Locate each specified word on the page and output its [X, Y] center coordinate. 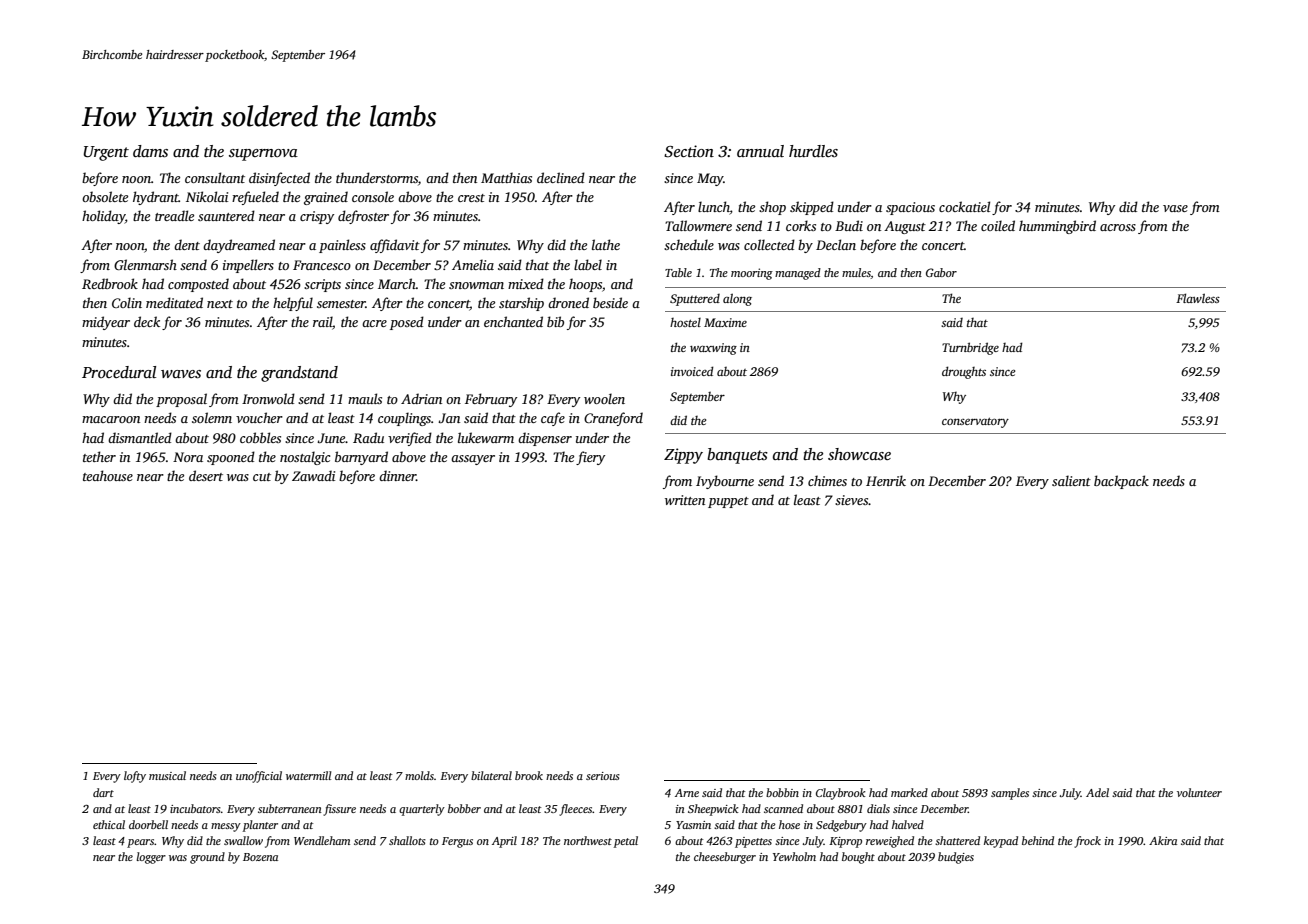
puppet [728, 502]
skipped [812, 208]
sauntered [226, 215]
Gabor [941, 272]
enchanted [513, 321]
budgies [956, 858]
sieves [851, 500]
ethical [109, 824]
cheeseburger [725, 858]
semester [341, 304]
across [1118, 227]
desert [206, 475]
